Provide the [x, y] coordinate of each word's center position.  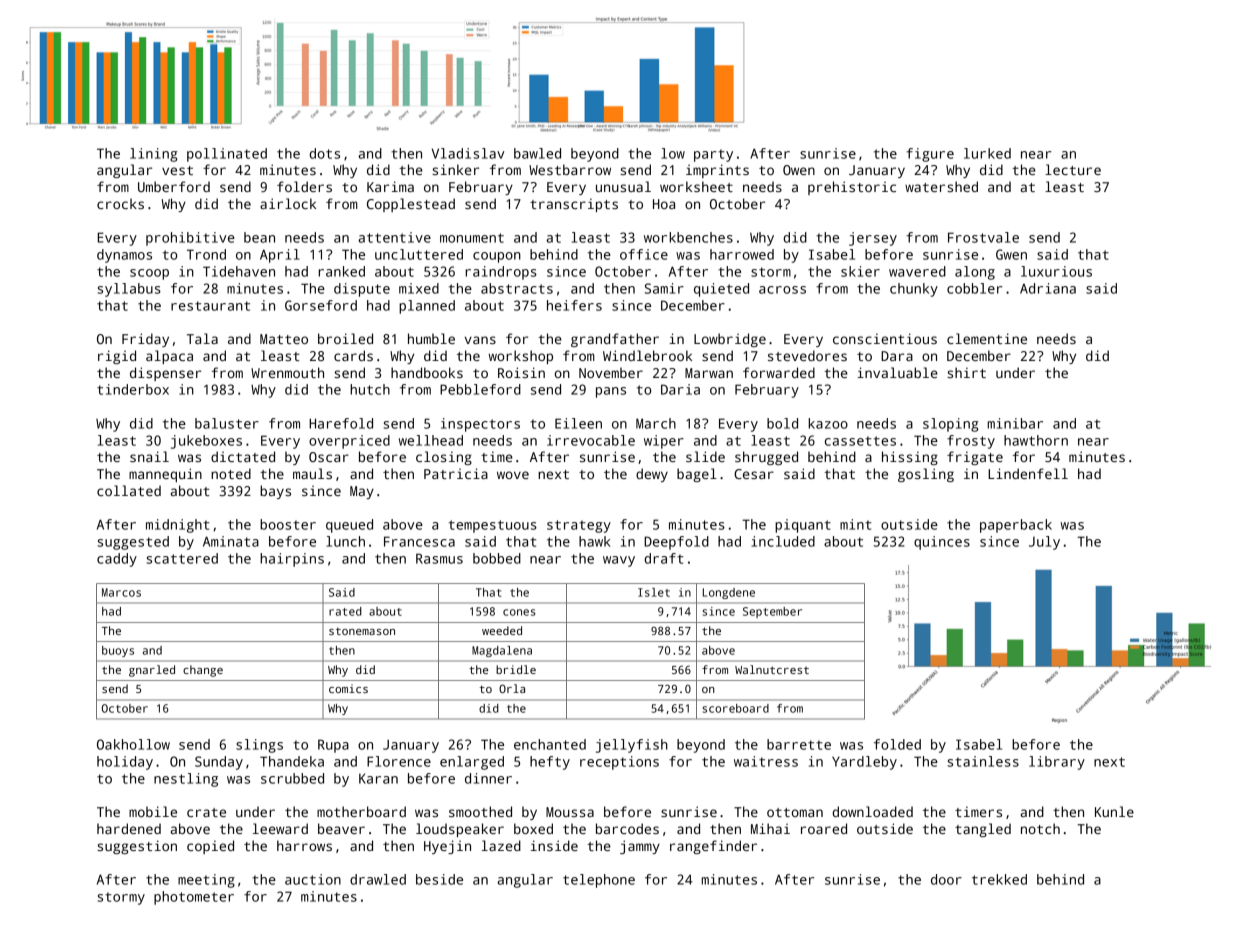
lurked [987, 153]
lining [154, 155]
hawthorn [1036, 440]
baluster [227, 423]
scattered [182, 558]
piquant [803, 526]
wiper [664, 442]
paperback [1016, 526]
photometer [194, 898]
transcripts [574, 205]
